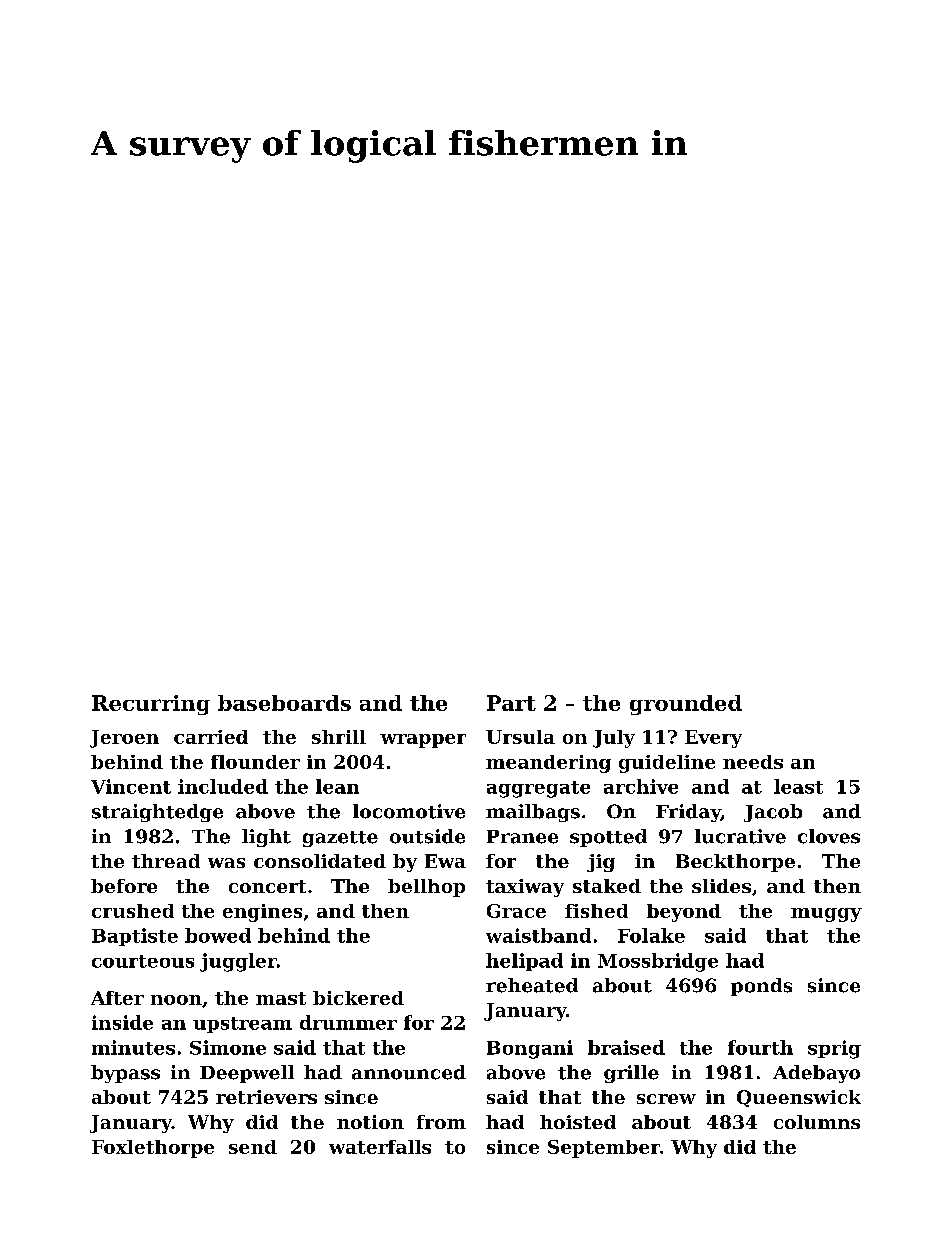 This document has height=1233, width=952. What do you see at coordinates (255, 762) in the document?
I see `flounder` at bounding box center [255, 762].
